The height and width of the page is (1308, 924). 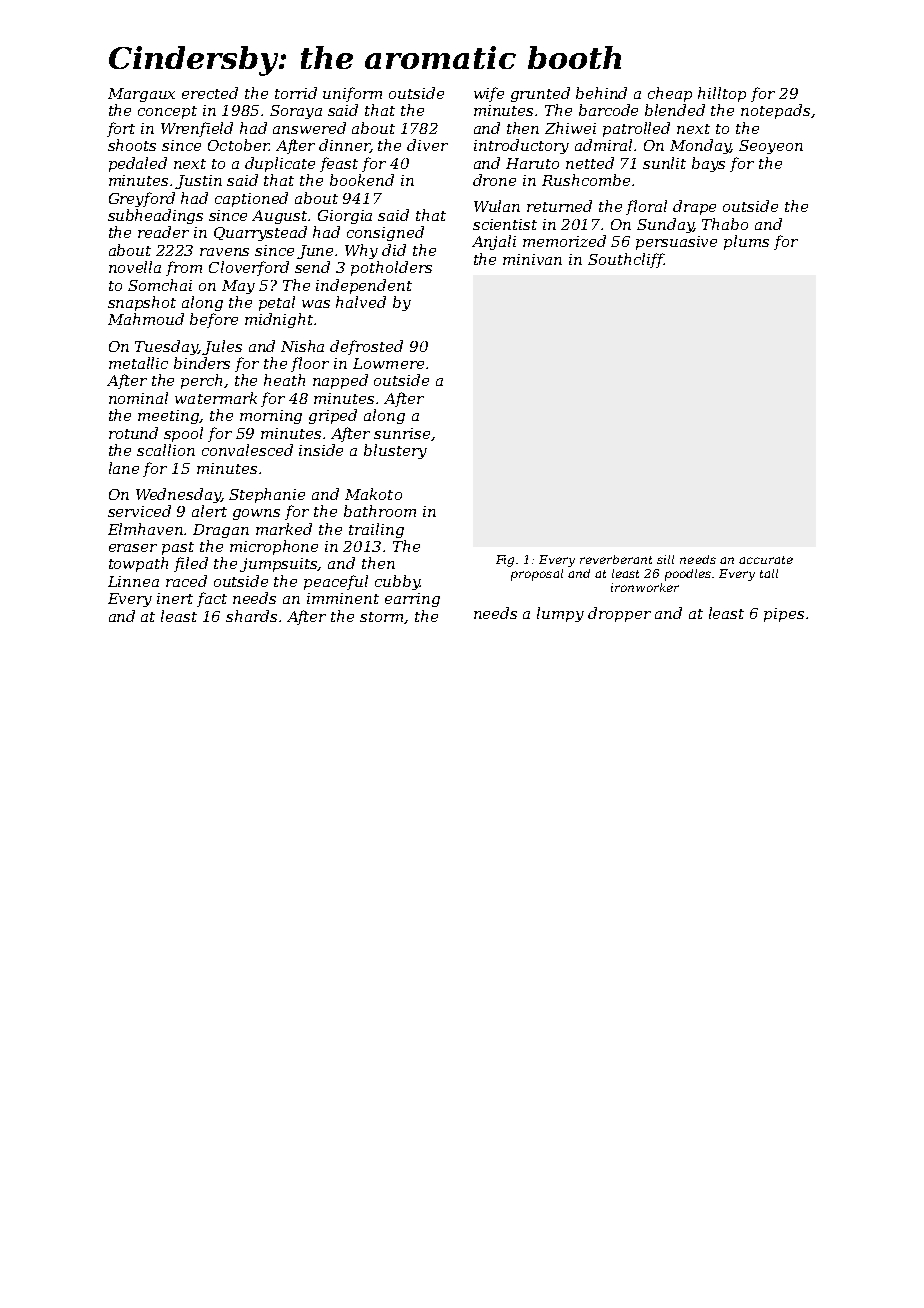 I want to click on blustery, so click(x=395, y=451).
